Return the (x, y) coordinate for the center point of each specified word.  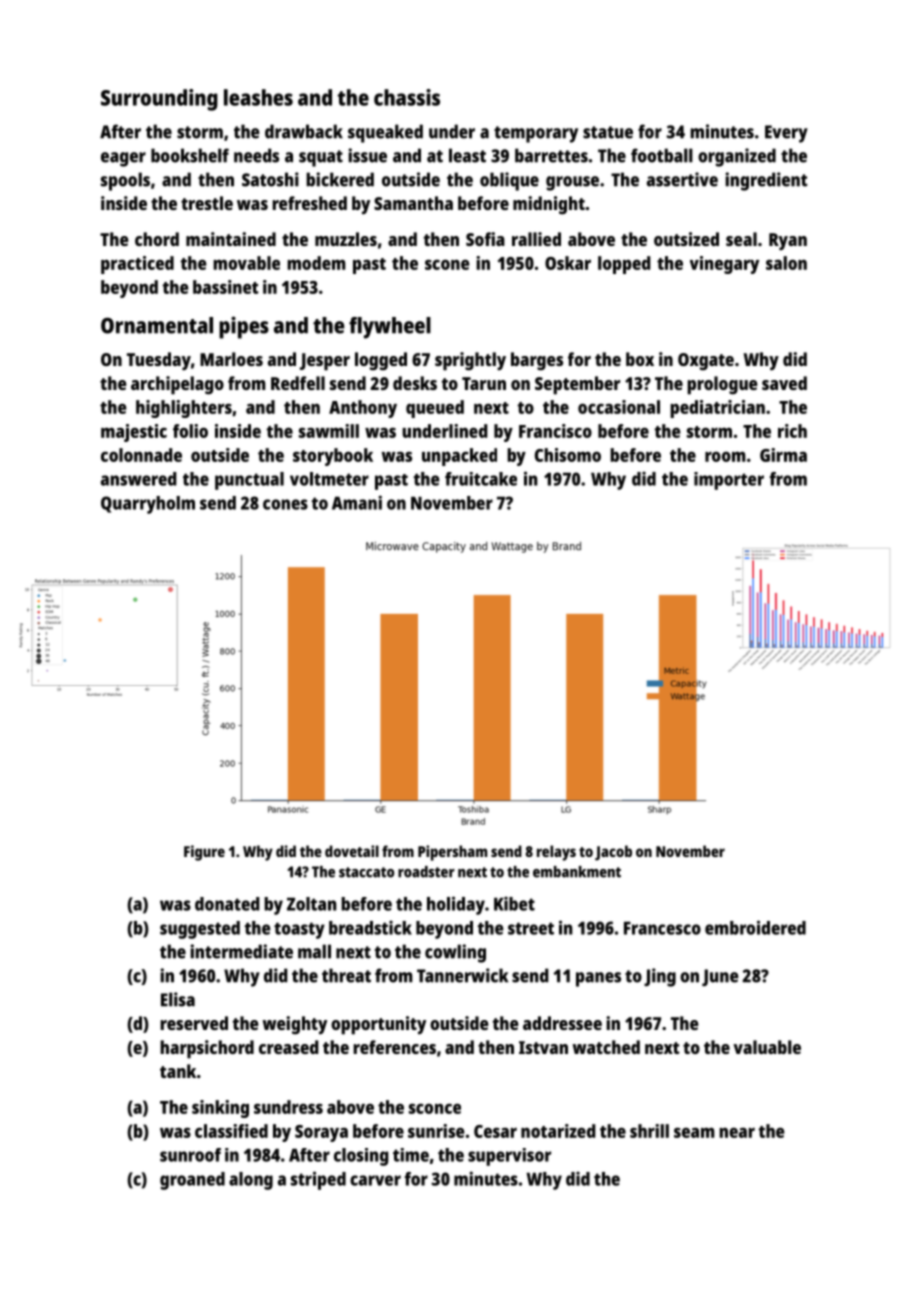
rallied (536, 239)
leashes (258, 97)
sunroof (190, 1155)
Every (786, 134)
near (737, 1132)
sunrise (436, 1131)
